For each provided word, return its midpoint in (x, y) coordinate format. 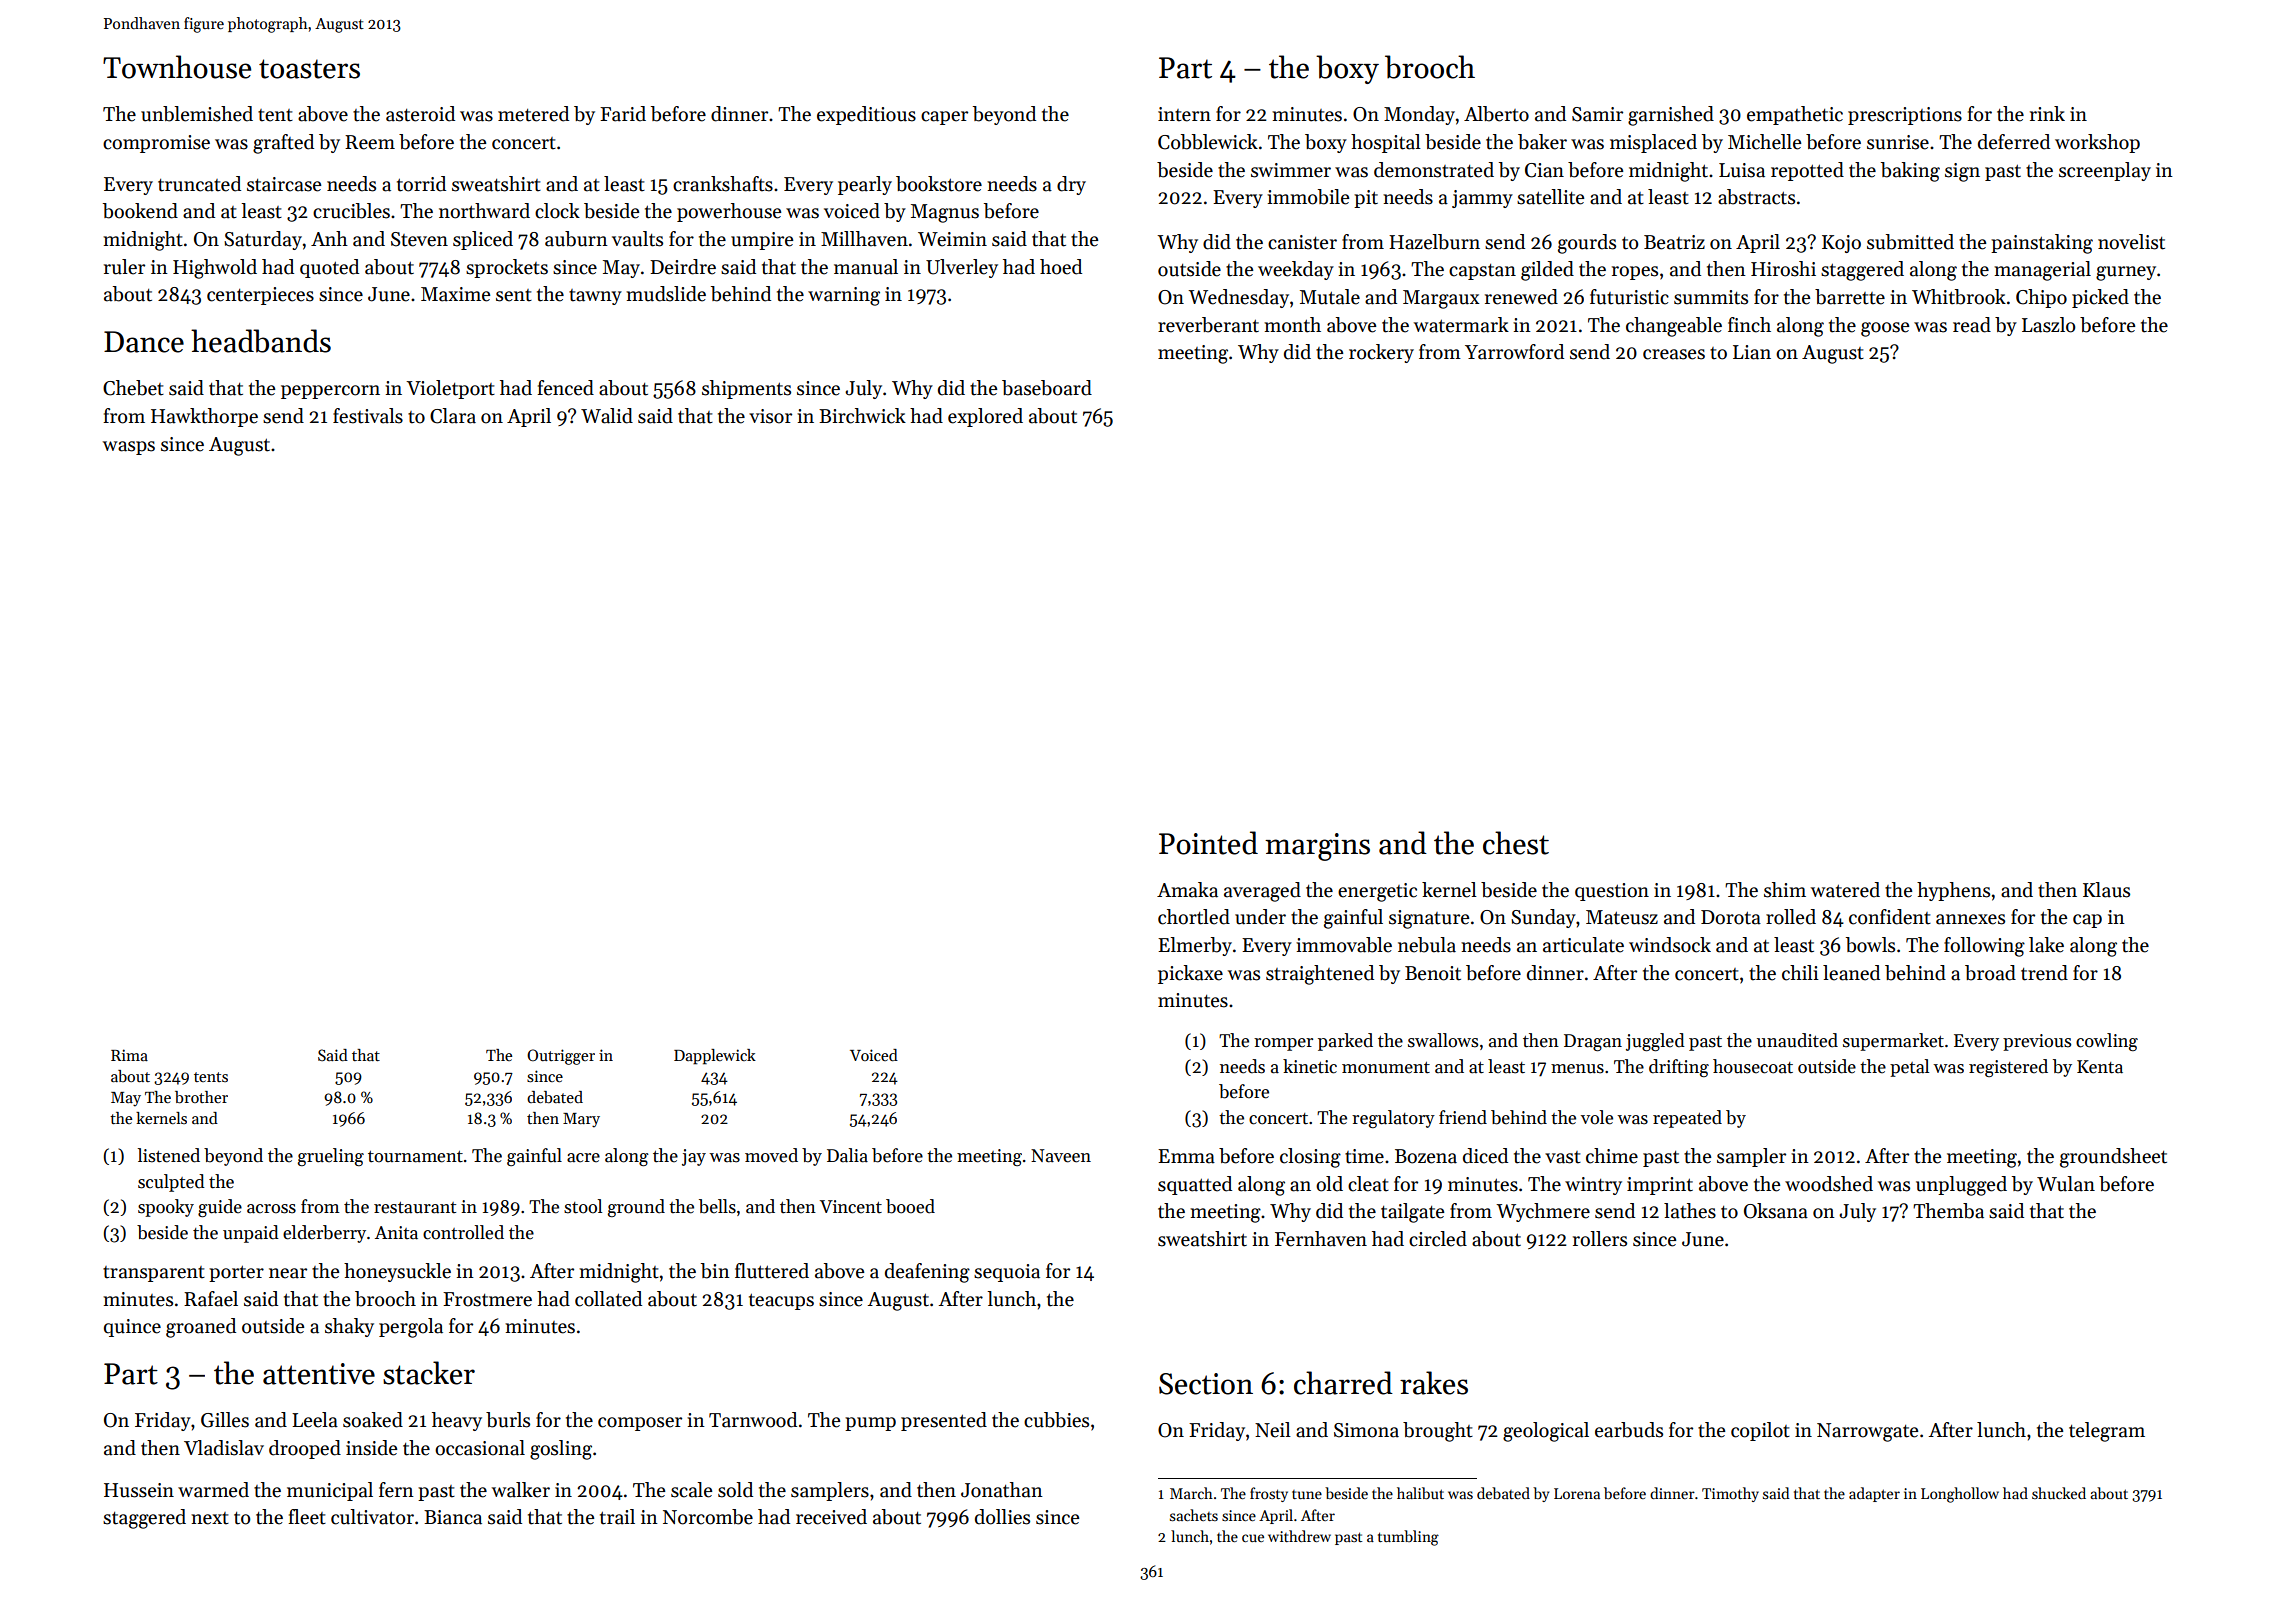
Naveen (1061, 1156)
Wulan (2066, 1184)
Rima (129, 1055)
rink (2047, 113)
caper (944, 118)
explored (985, 417)
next (210, 1518)
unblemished (197, 114)
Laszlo (2049, 325)
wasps (129, 448)
